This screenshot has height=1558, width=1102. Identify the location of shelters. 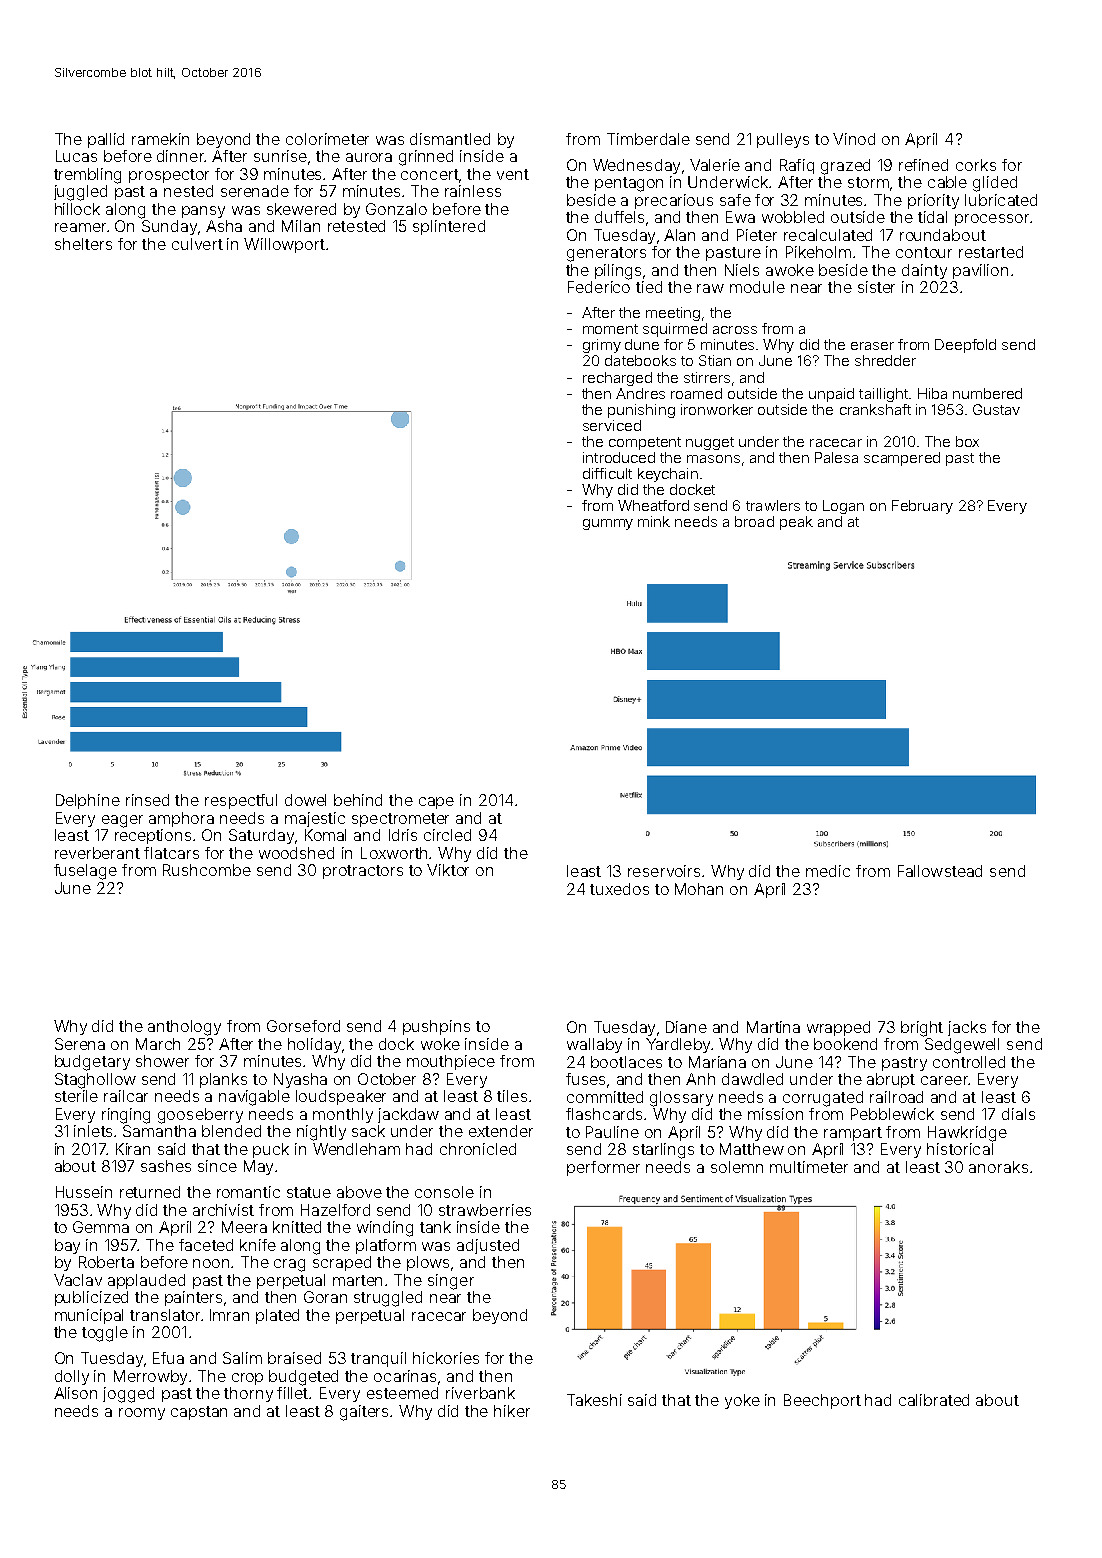
(83, 244).
